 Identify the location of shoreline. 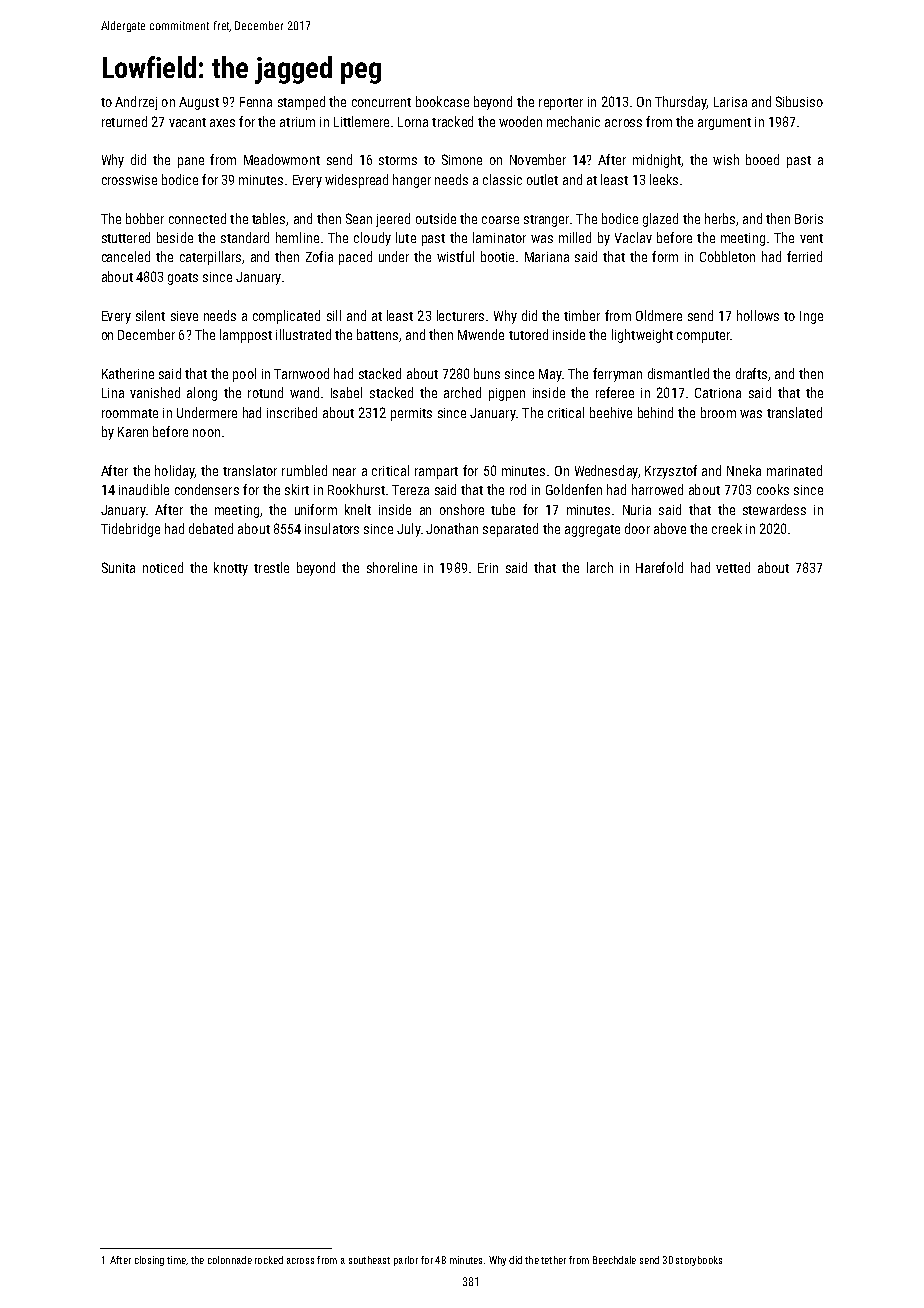
(392, 567).
